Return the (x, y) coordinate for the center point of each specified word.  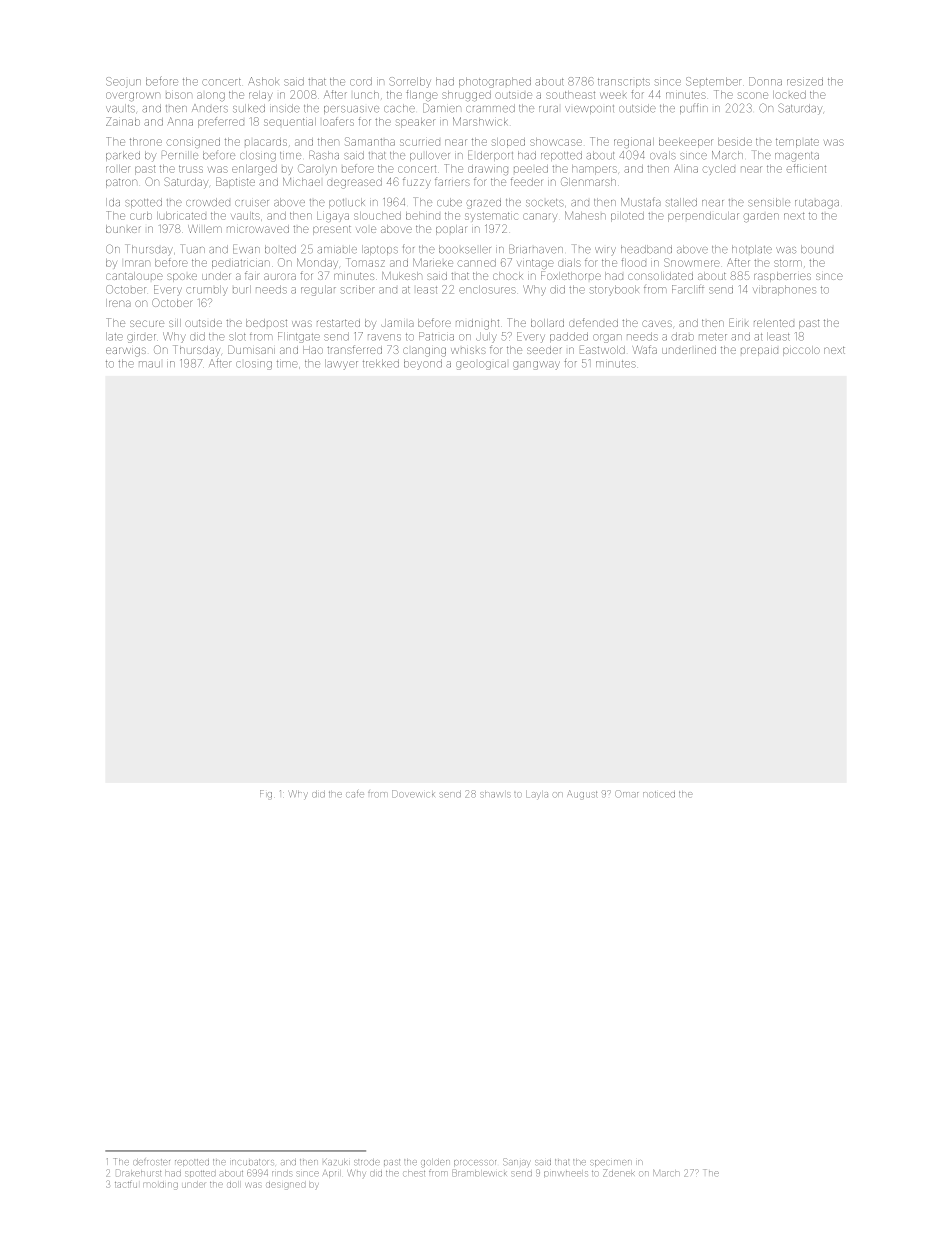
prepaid (759, 351)
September (714, 81)
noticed (659, 794)
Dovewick (413, 793)
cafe (355, 794)
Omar (626, 793)
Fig (266, 794)
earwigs (126, 352)
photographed (495, 82)
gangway (536, 365)
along (211, 96)
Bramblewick (479, 1173)
